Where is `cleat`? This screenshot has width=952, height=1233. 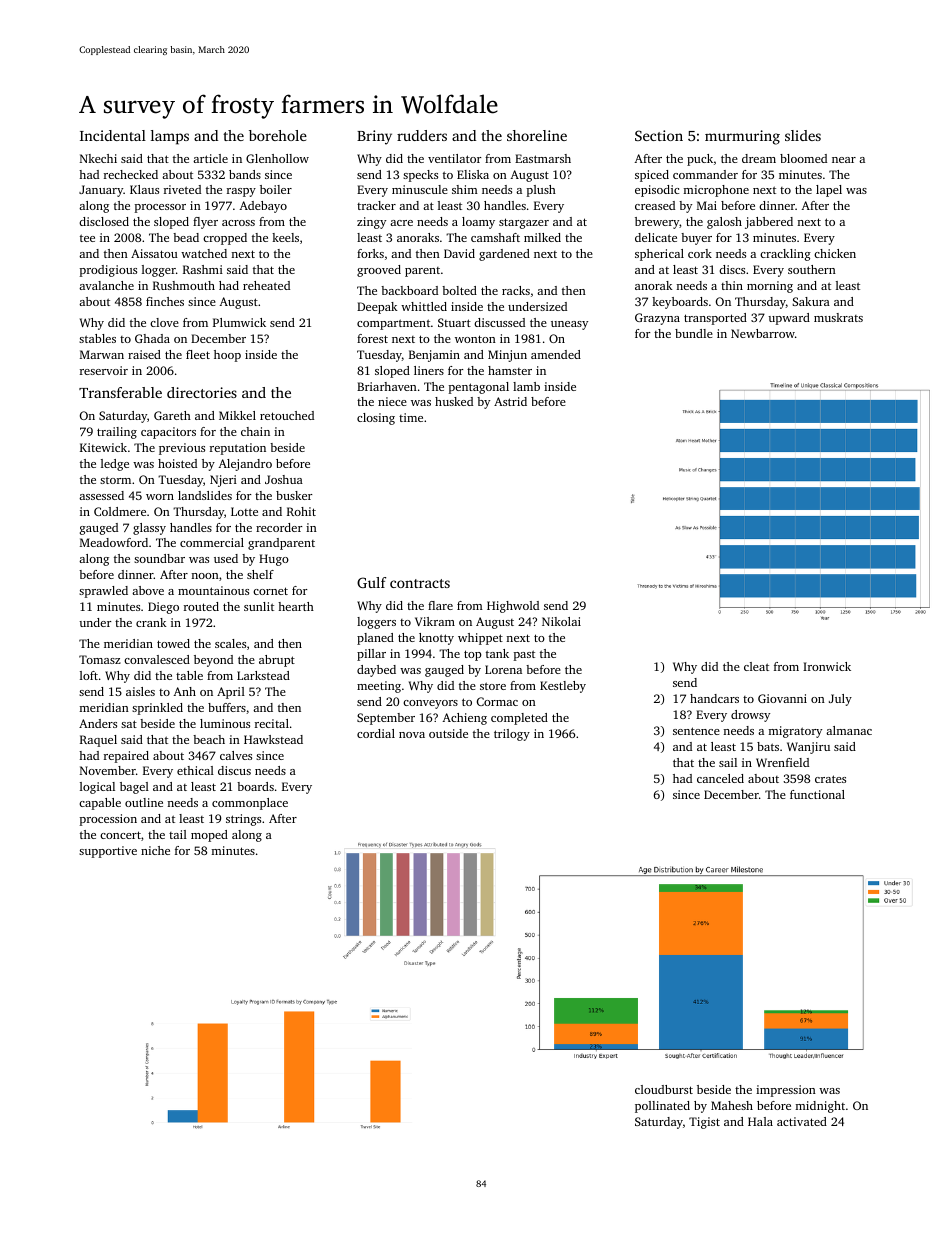 cleat is located at coordinates (756, 666).
